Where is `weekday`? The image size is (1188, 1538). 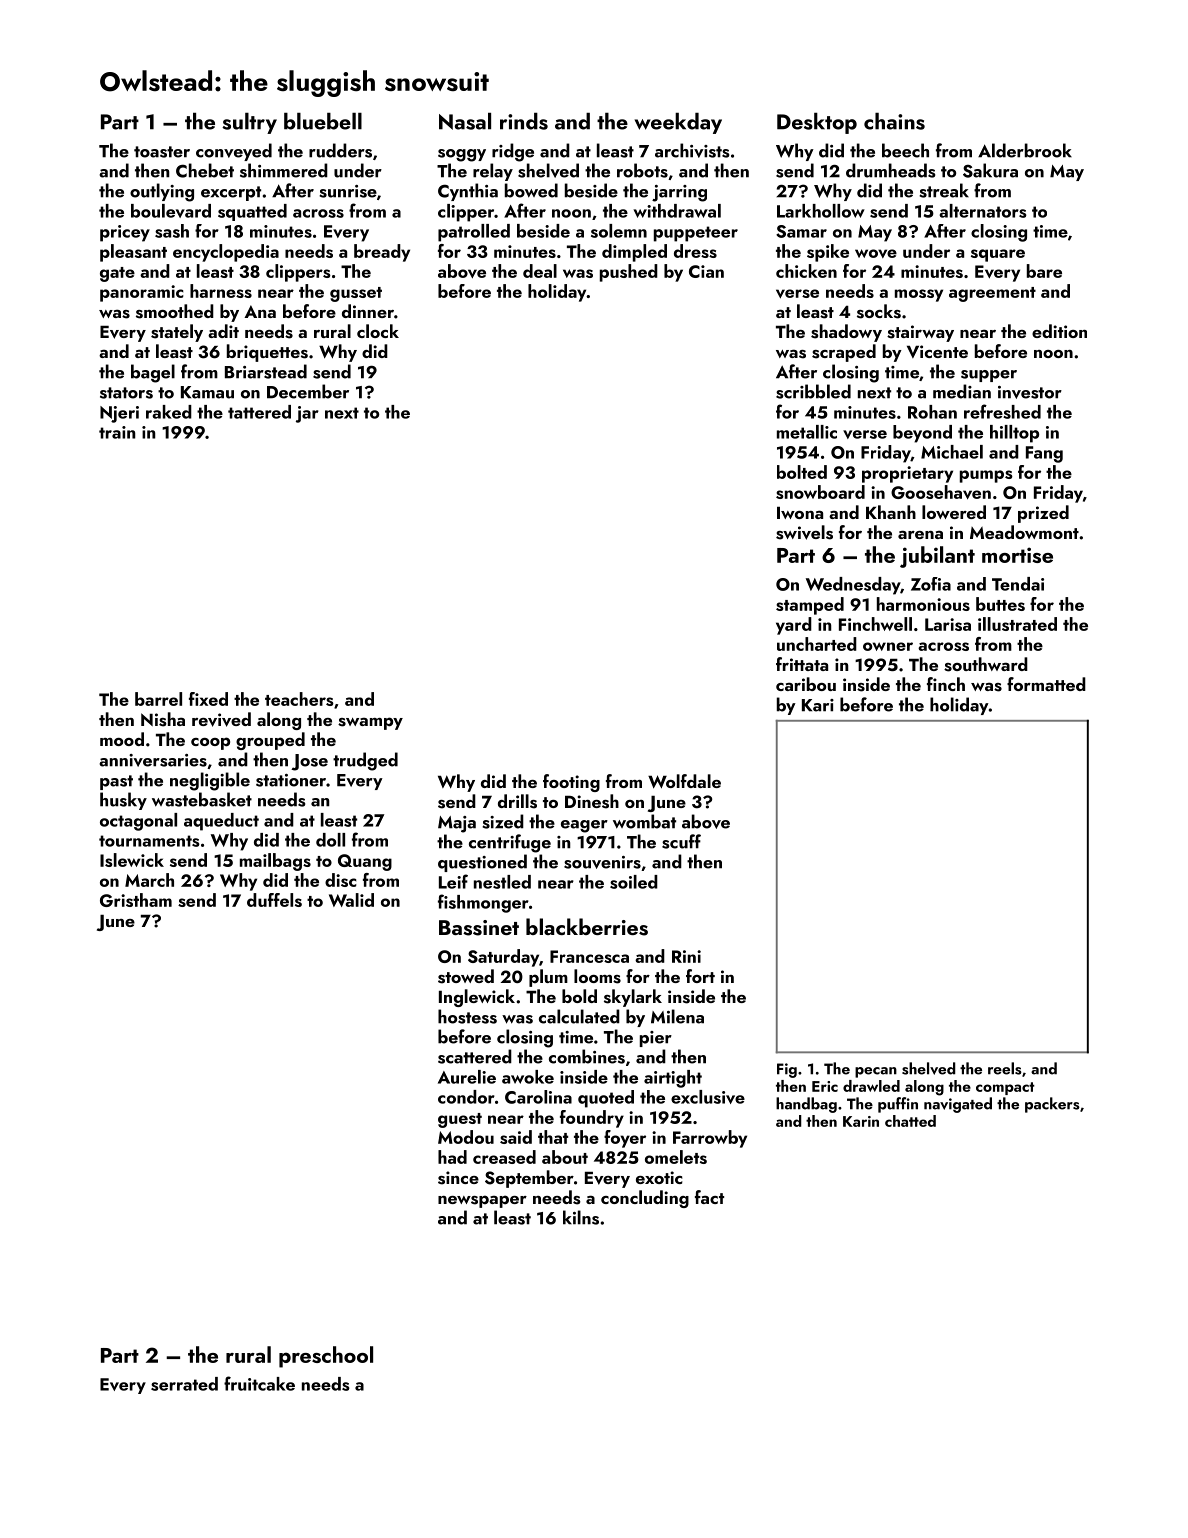
weekday is located at coordinates (678, 123).
